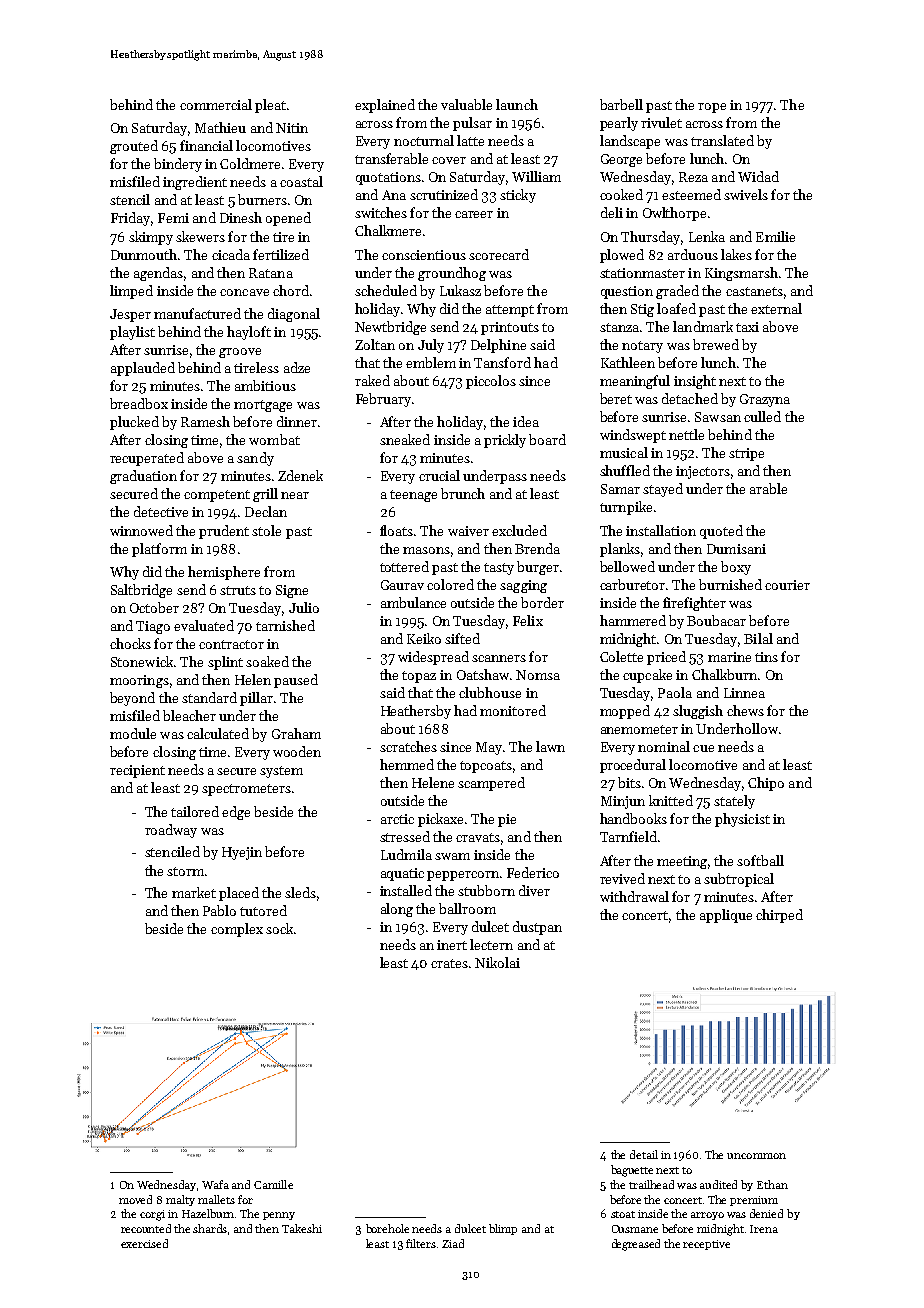 This document has width=924, height=1308. I want to click on courier, so click(787, 585).
